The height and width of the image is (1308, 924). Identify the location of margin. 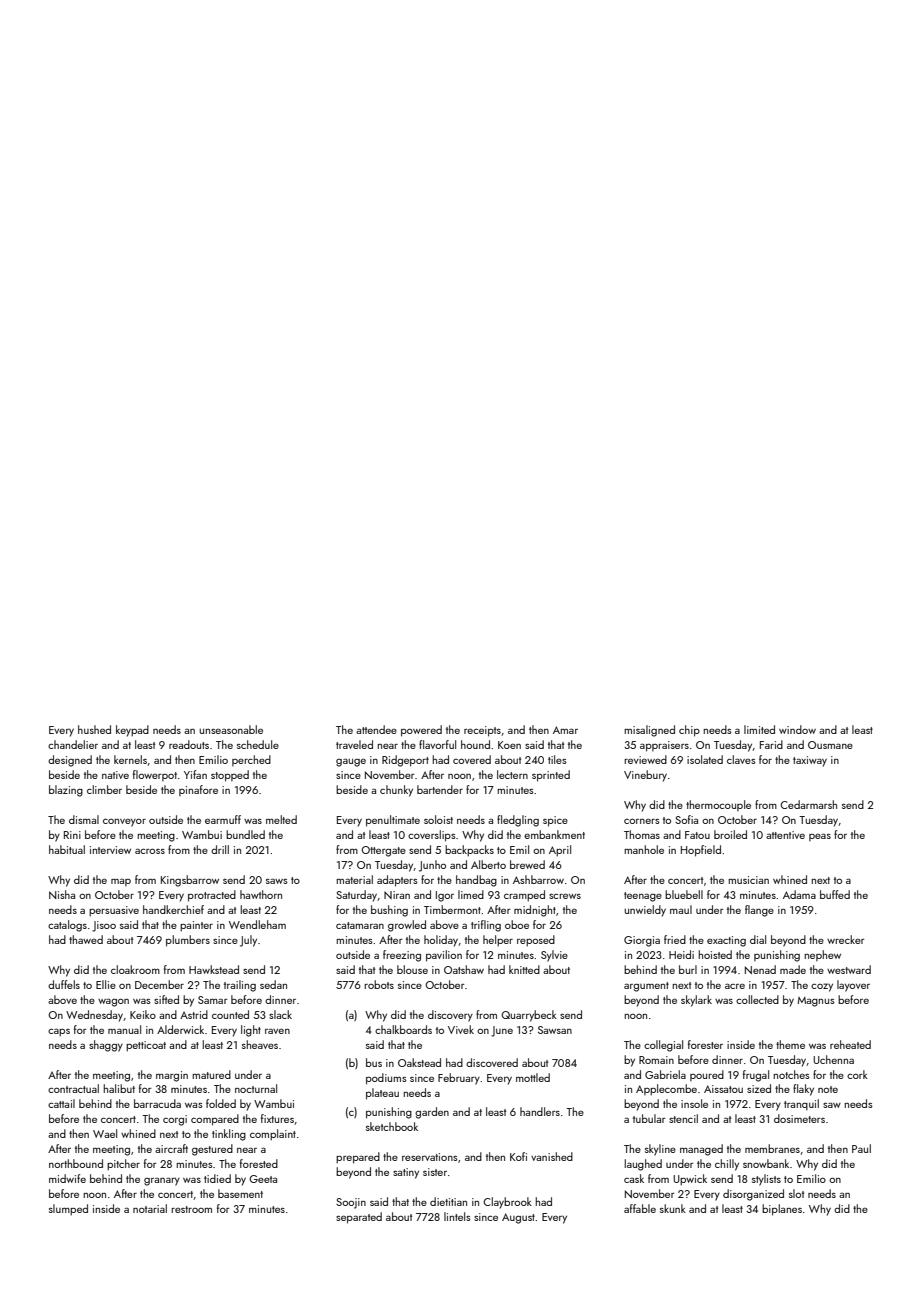
(172, 1076).
